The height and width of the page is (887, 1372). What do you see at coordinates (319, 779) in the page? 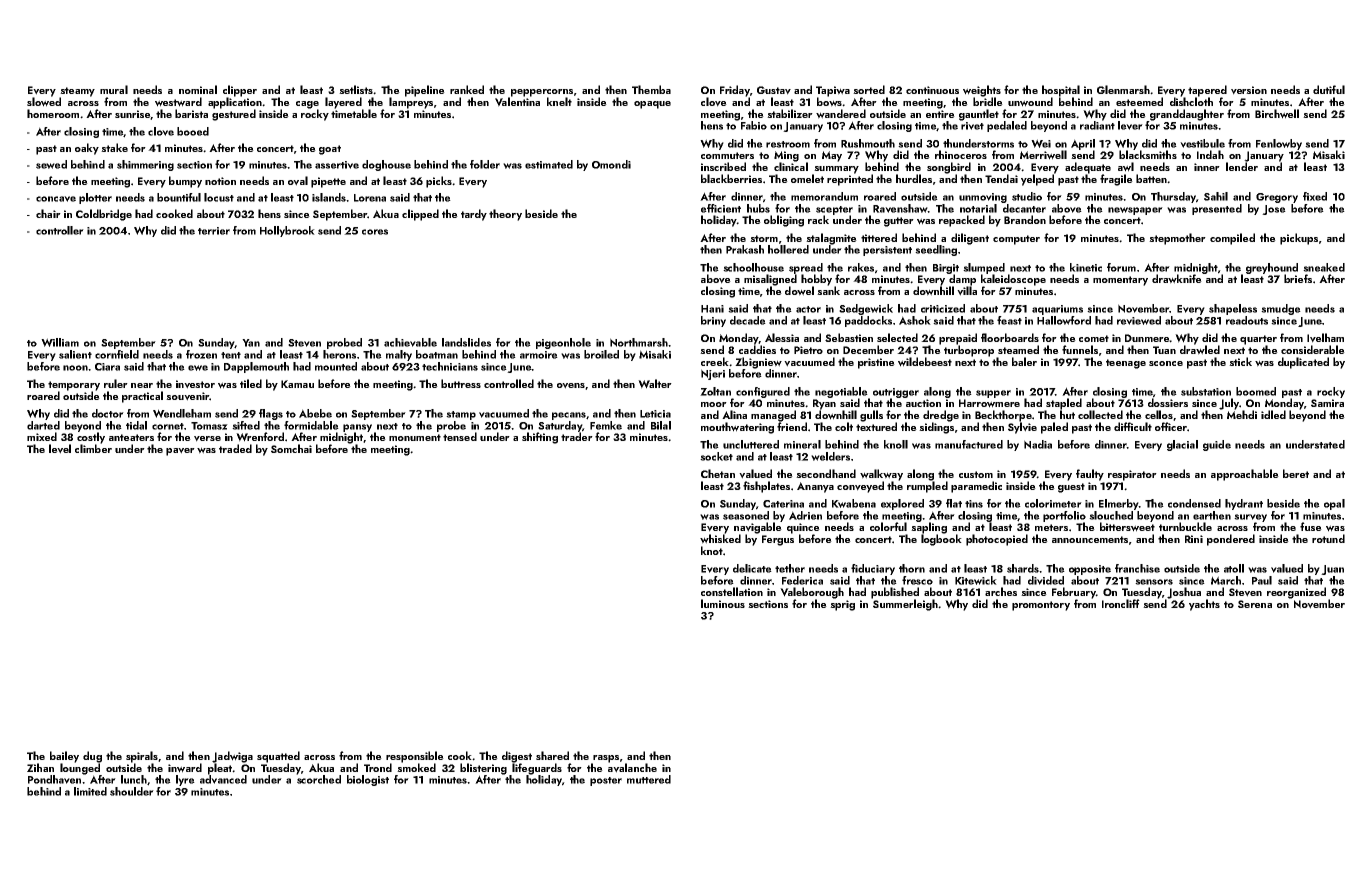
I see `scorched` at bounding box center [319, 779].
